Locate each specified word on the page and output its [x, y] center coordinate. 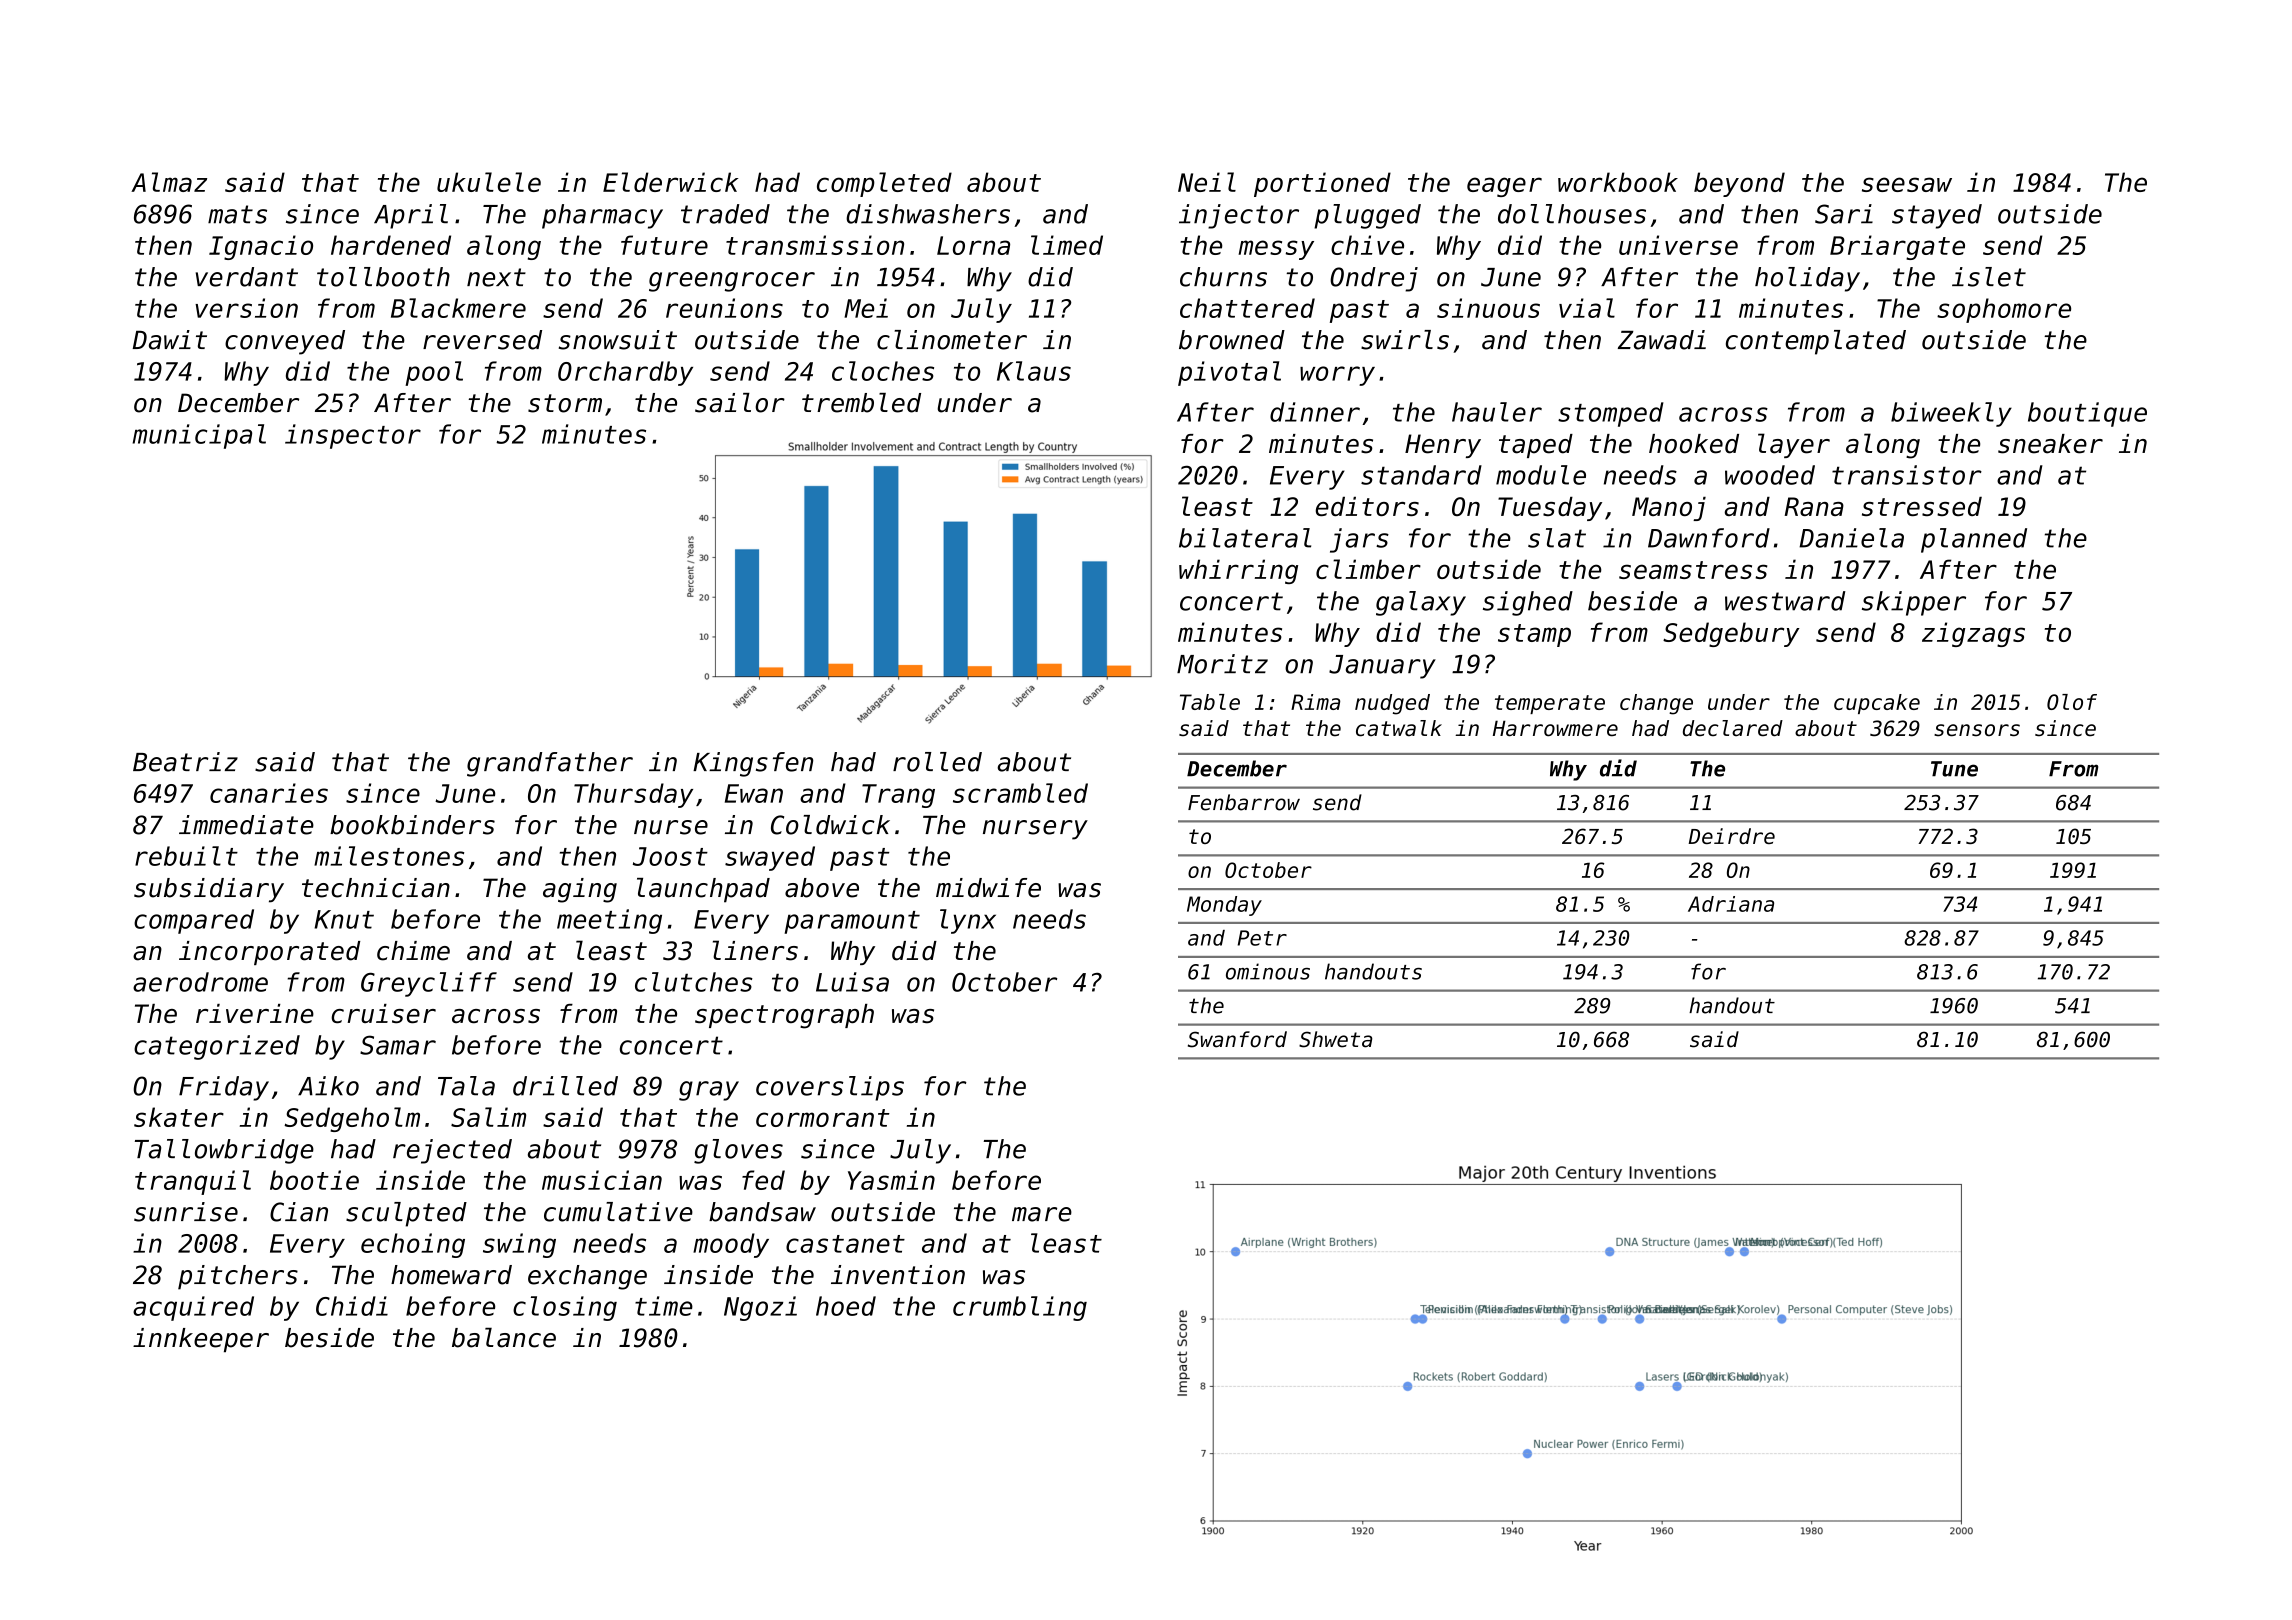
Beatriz [185, 762]
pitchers [238, 1277]
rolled [937, 762]
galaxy [1421, 603]
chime [413, 951]
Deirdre [1731, 836]
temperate [1550, 704]
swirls [1405, 340]
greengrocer [732, 282]
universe [1678, 245]
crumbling [1020, 1308]
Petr [1262, 938]
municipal [199, 436]
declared [1733, 728]
